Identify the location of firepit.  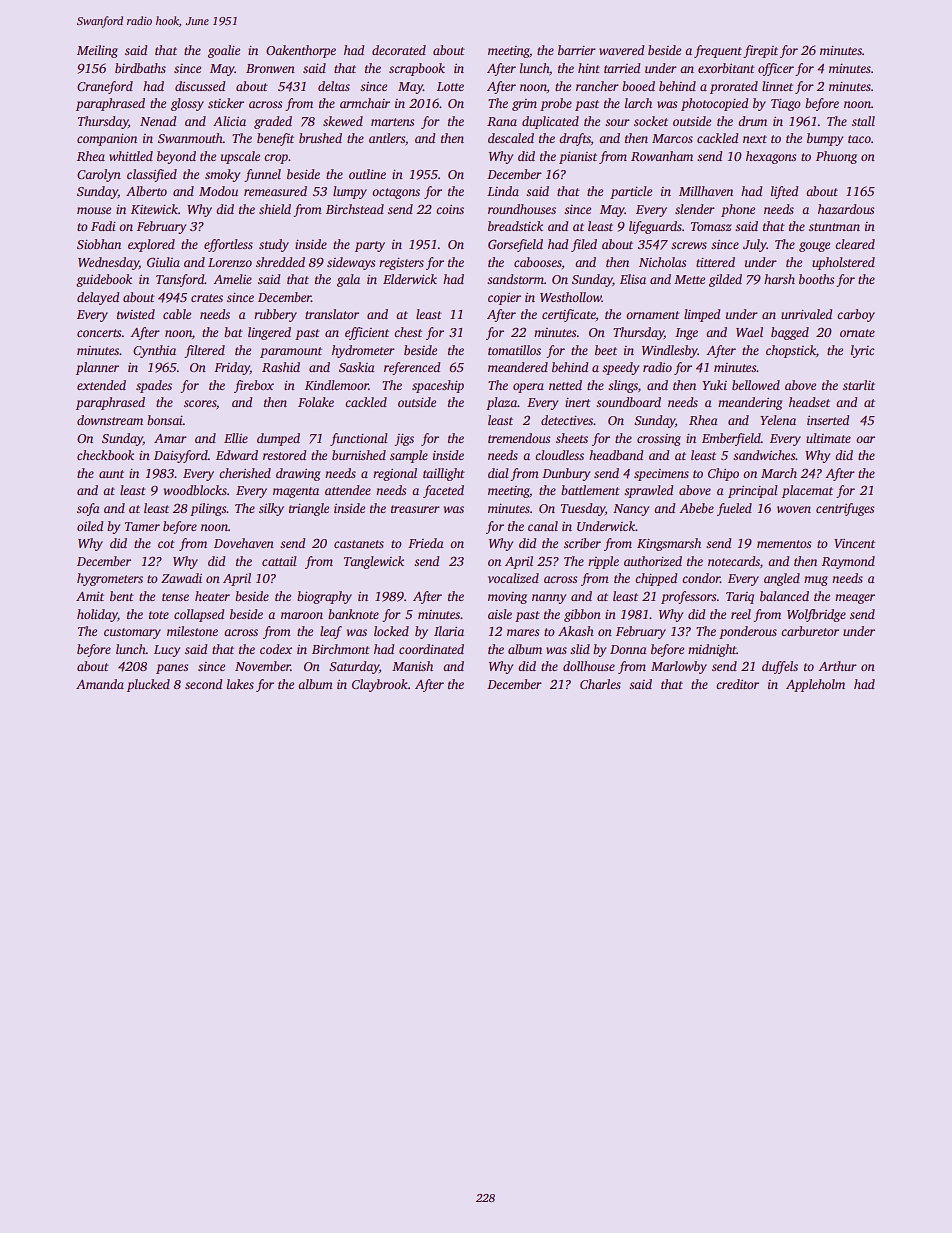
(760, 51).
